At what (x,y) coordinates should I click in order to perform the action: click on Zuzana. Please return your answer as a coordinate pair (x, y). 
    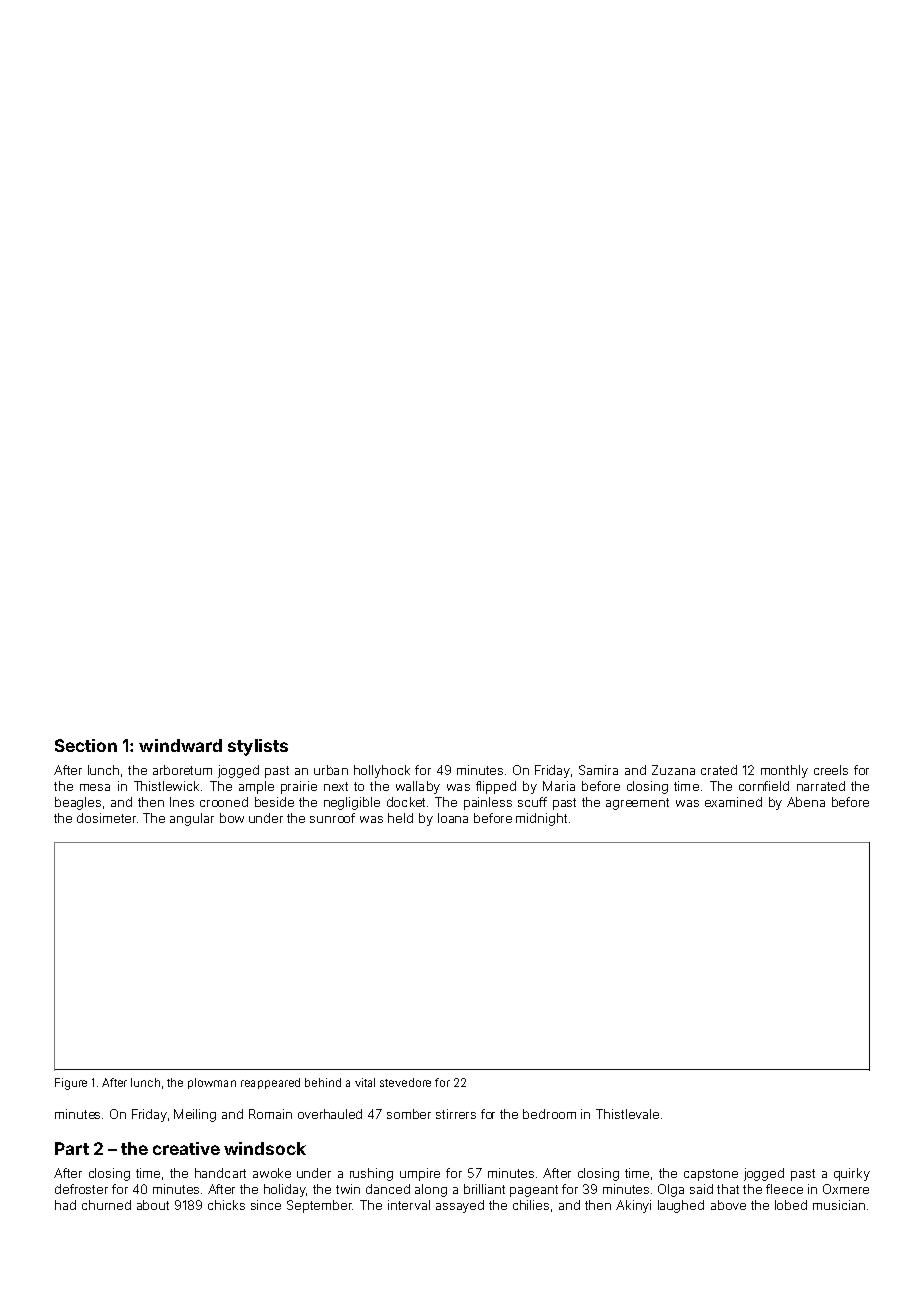
    Looking at the image, I should click on (673, 770).
